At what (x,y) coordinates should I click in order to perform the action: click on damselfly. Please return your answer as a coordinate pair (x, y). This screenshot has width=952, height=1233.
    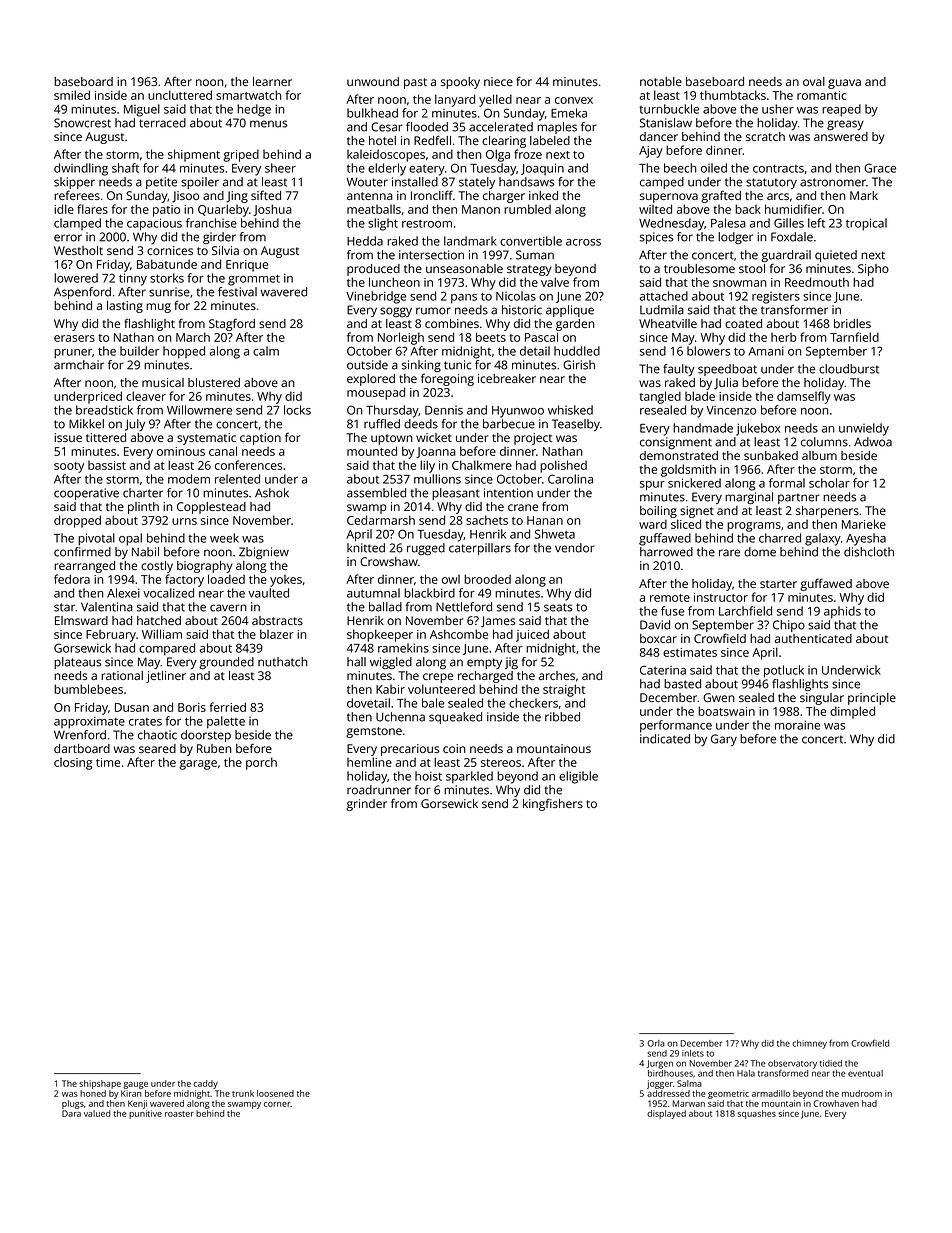
    Looking at the image, I should click on (804, 397).
